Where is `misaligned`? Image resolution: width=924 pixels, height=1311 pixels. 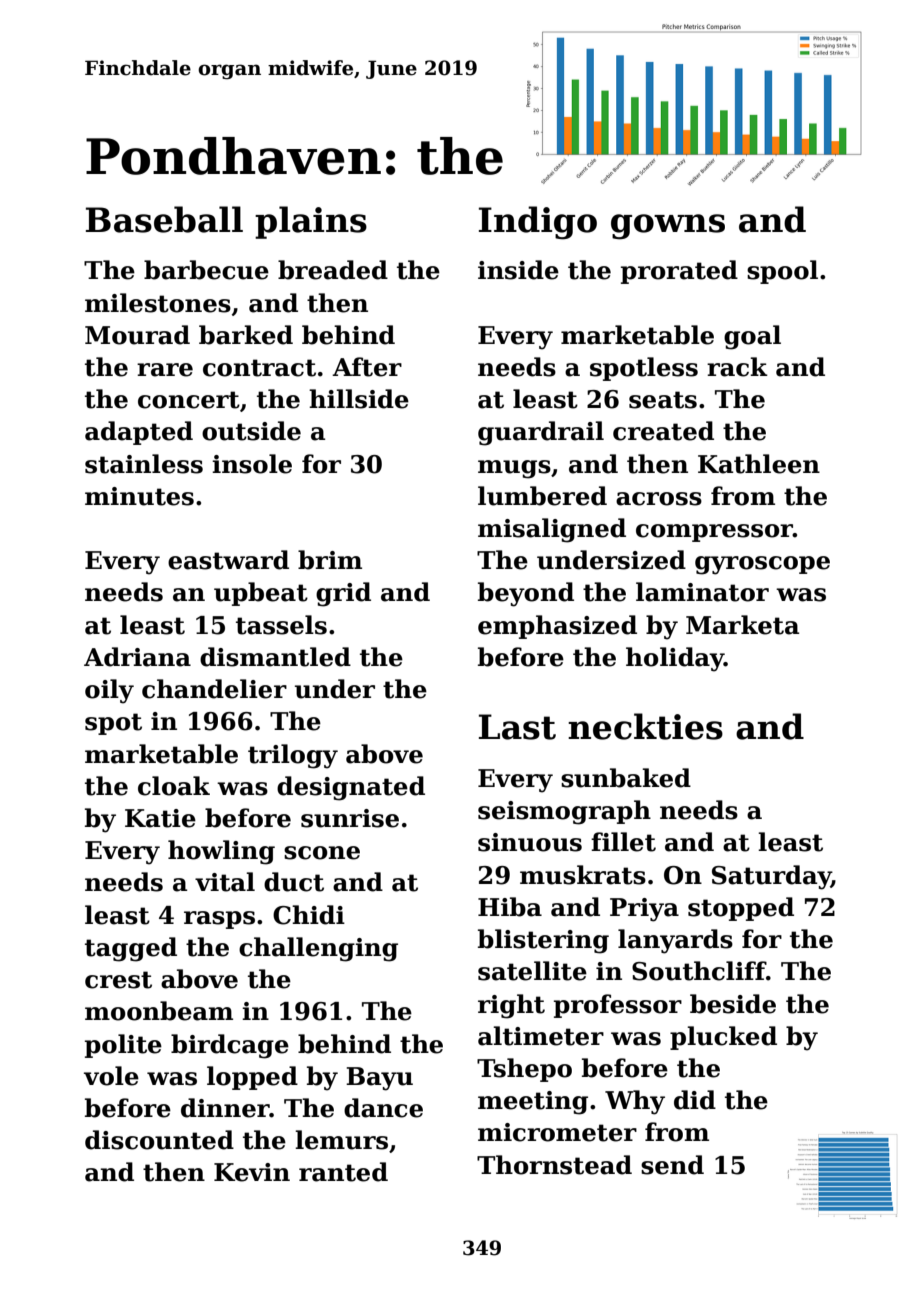
misaligned is located at coordinates (552, 530).
